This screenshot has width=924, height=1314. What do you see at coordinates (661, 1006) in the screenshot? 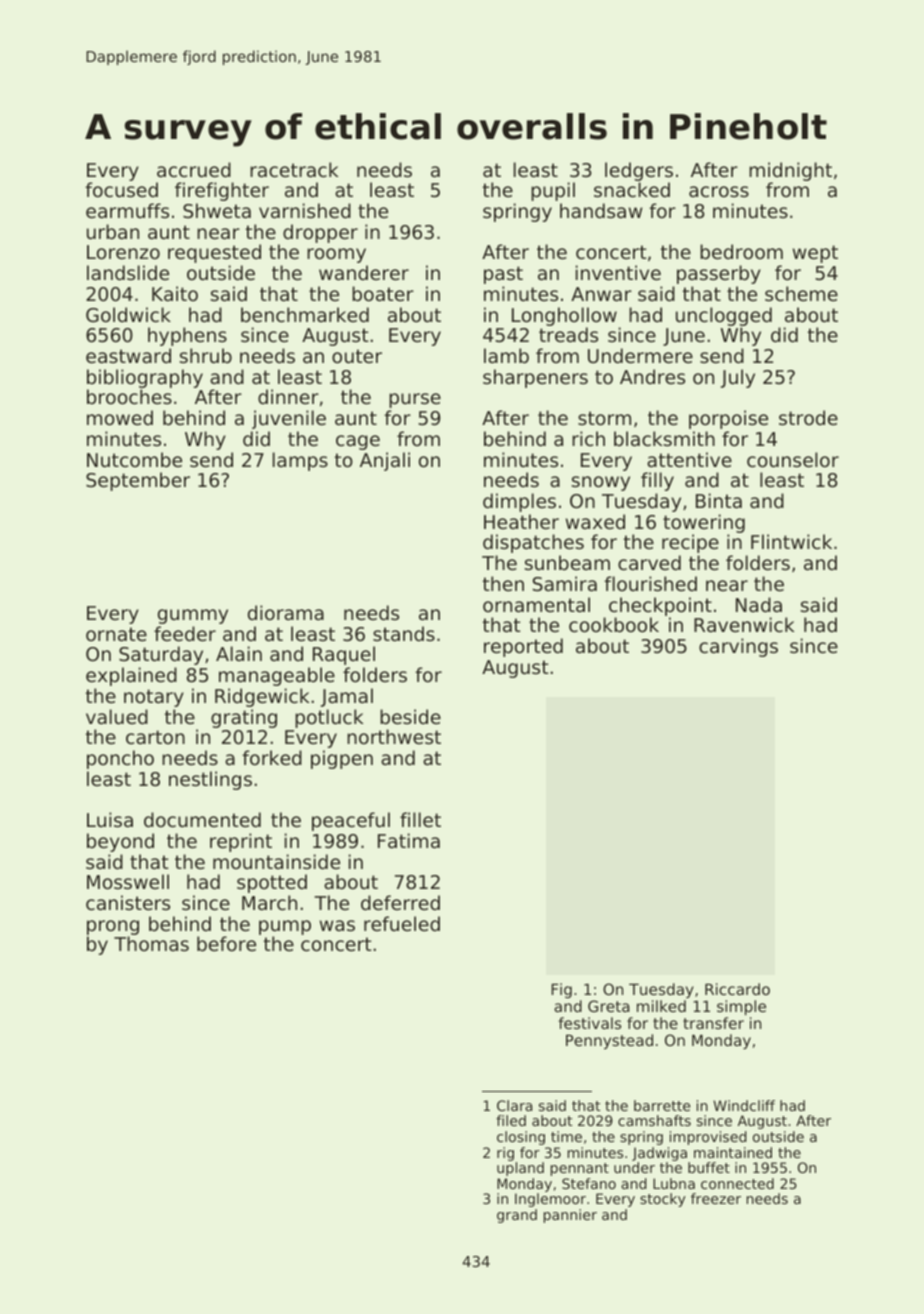
I see `milked` at bounding box center [661, 1006].
